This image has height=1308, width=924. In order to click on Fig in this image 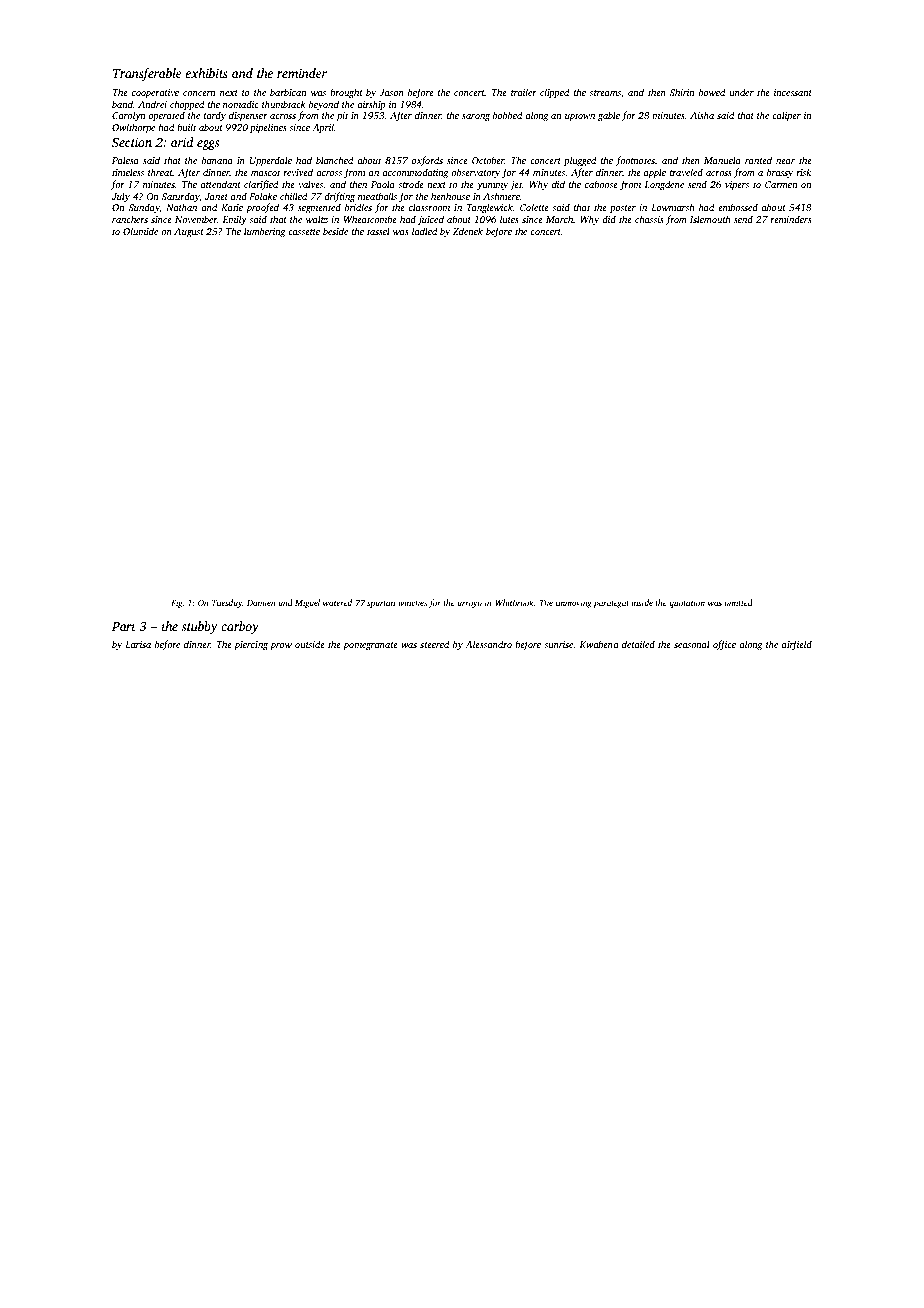, I will do `click(177, 604)`.
